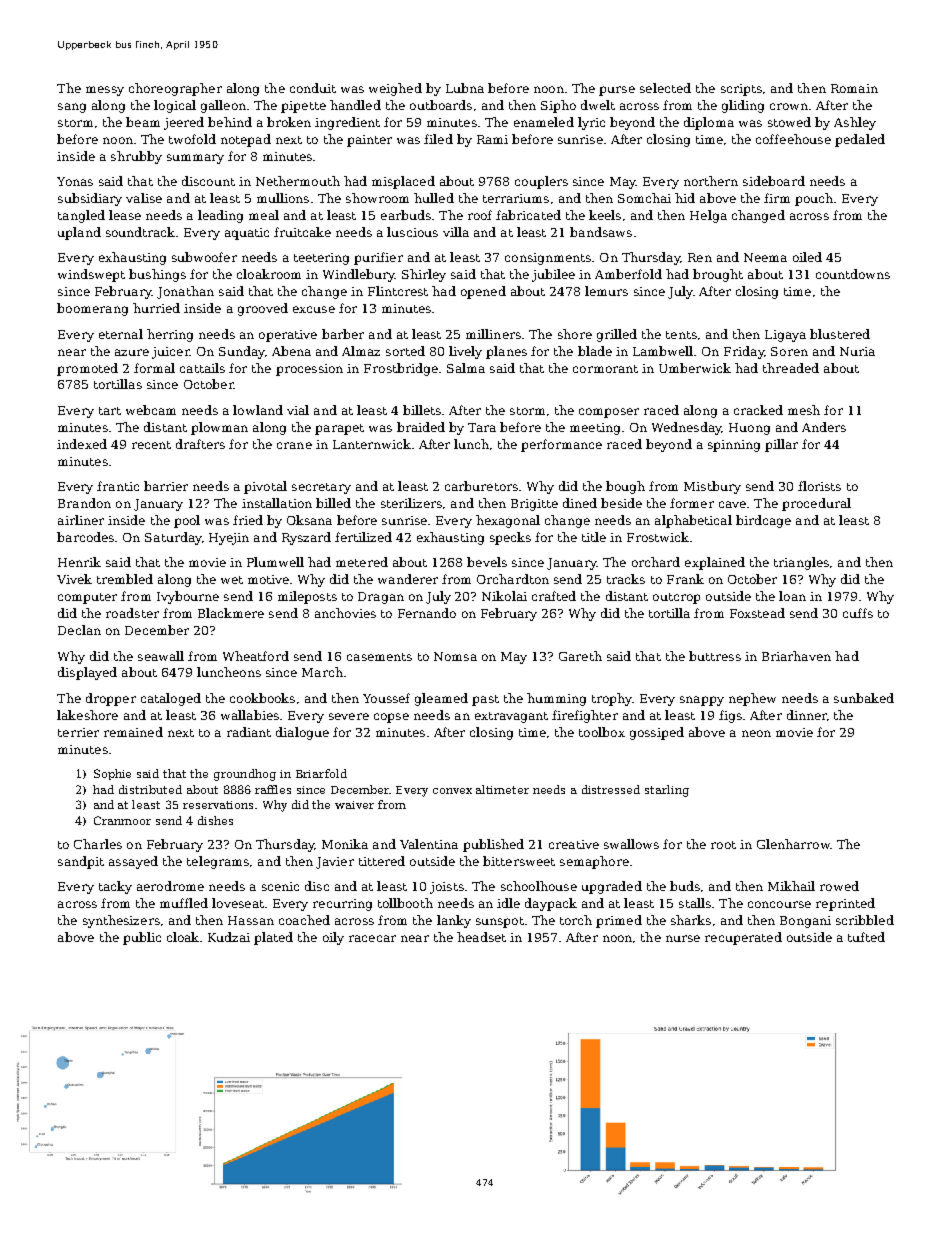 This image has width=952, height=1233. What do you see at coordinates (580, 656) in the image?
I see `Gareth` at bounding box center [580, 656].
